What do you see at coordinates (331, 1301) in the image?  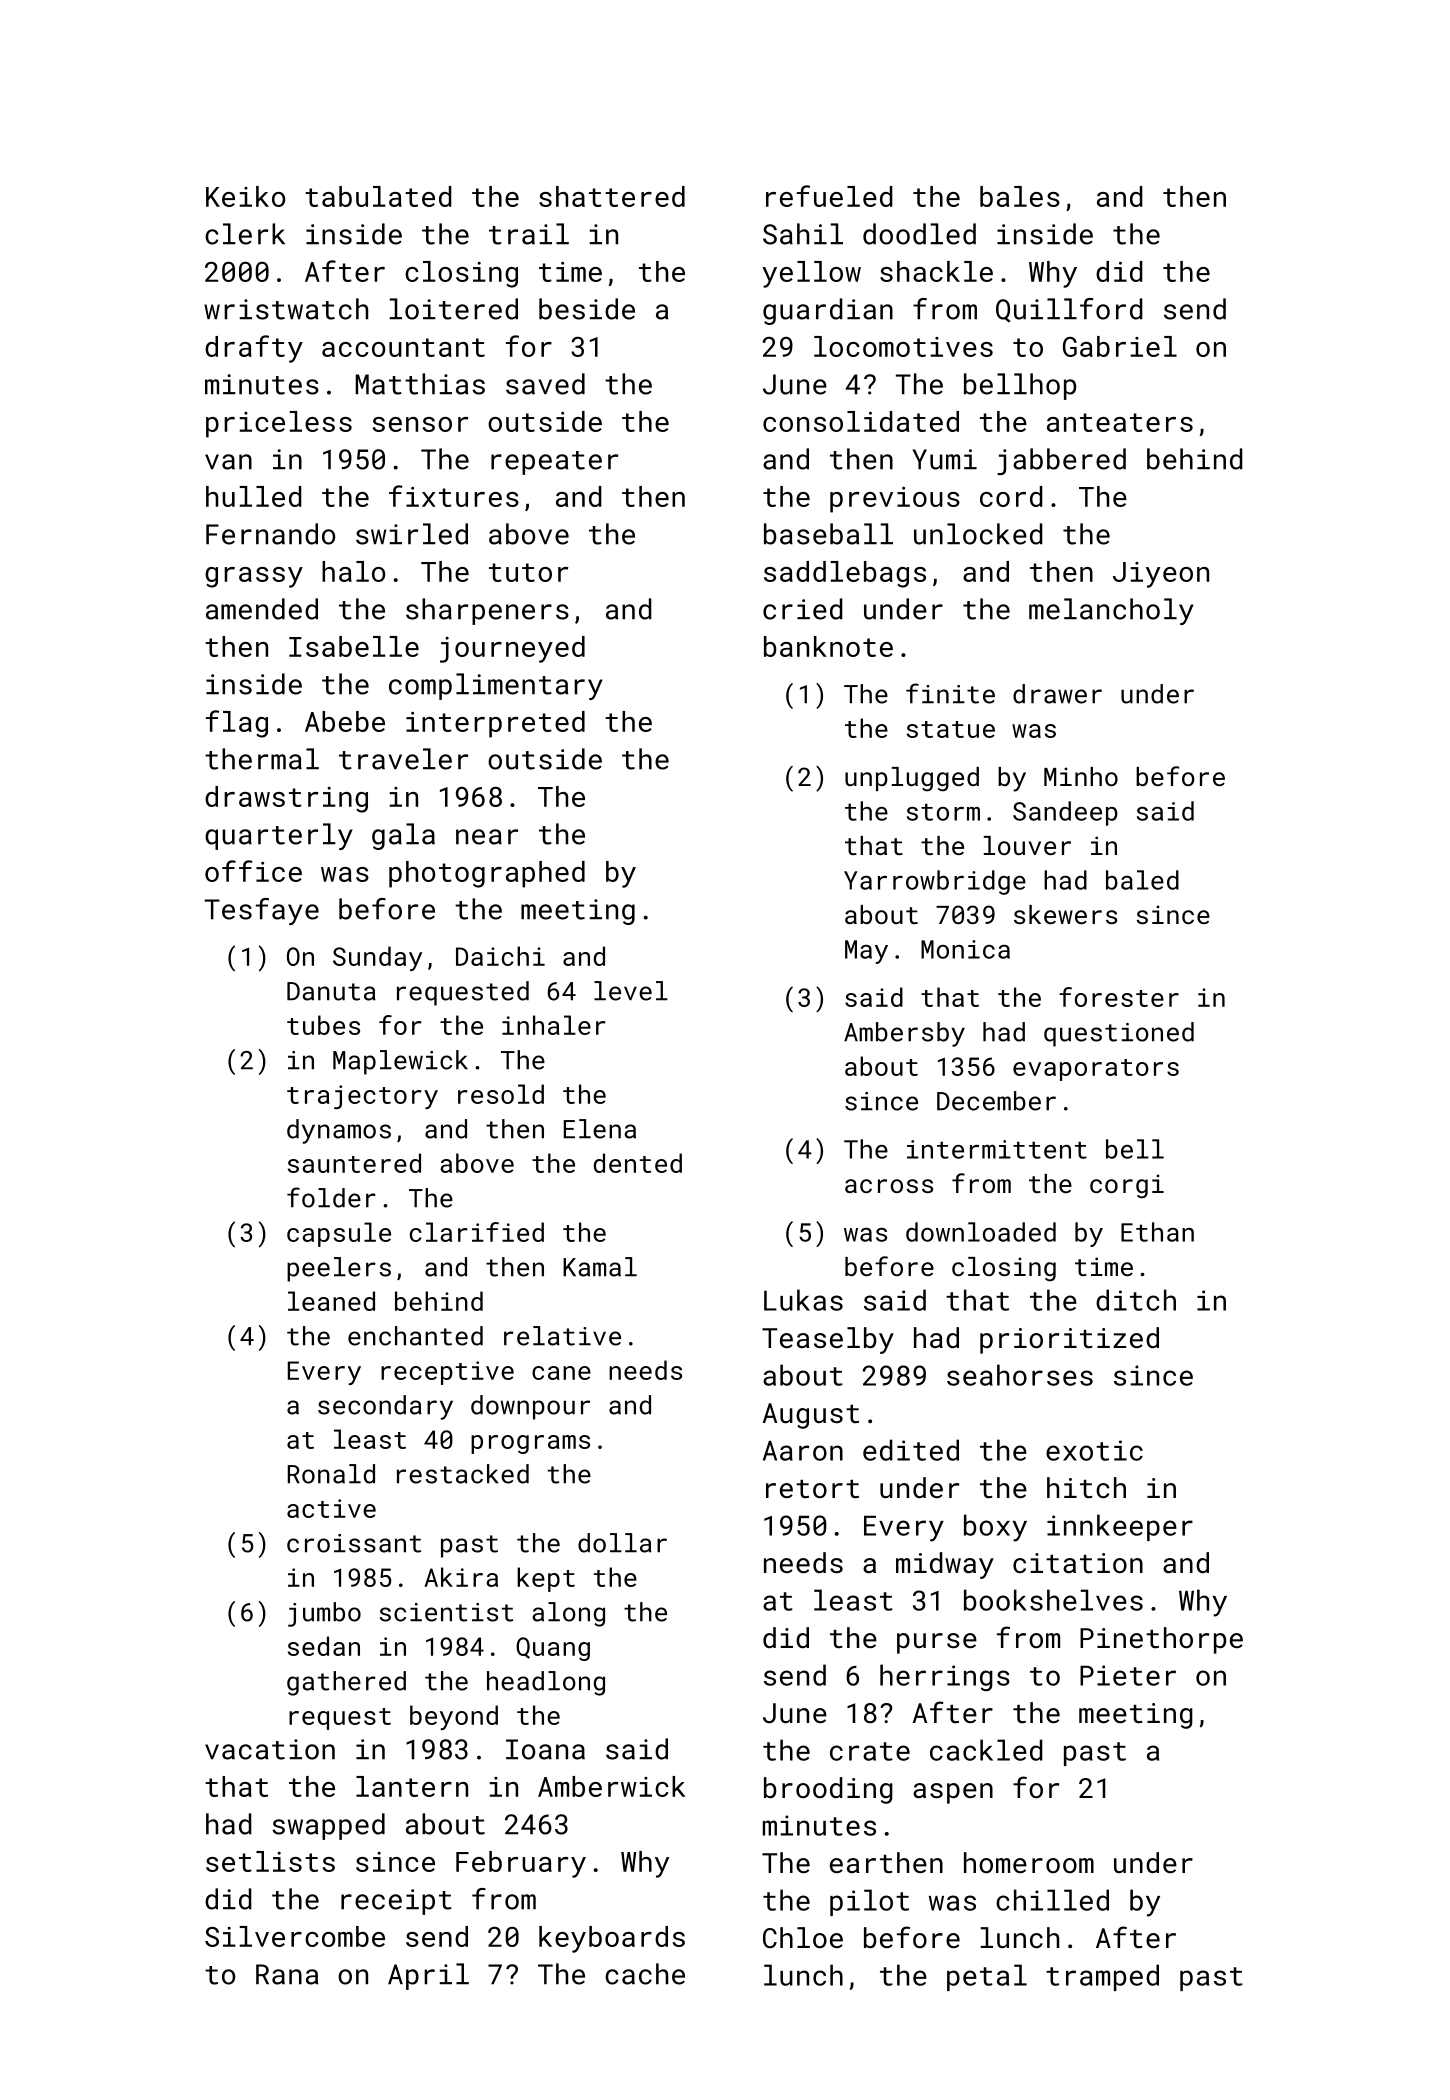 I see `leaned` at bounding box center [331, 1301].
